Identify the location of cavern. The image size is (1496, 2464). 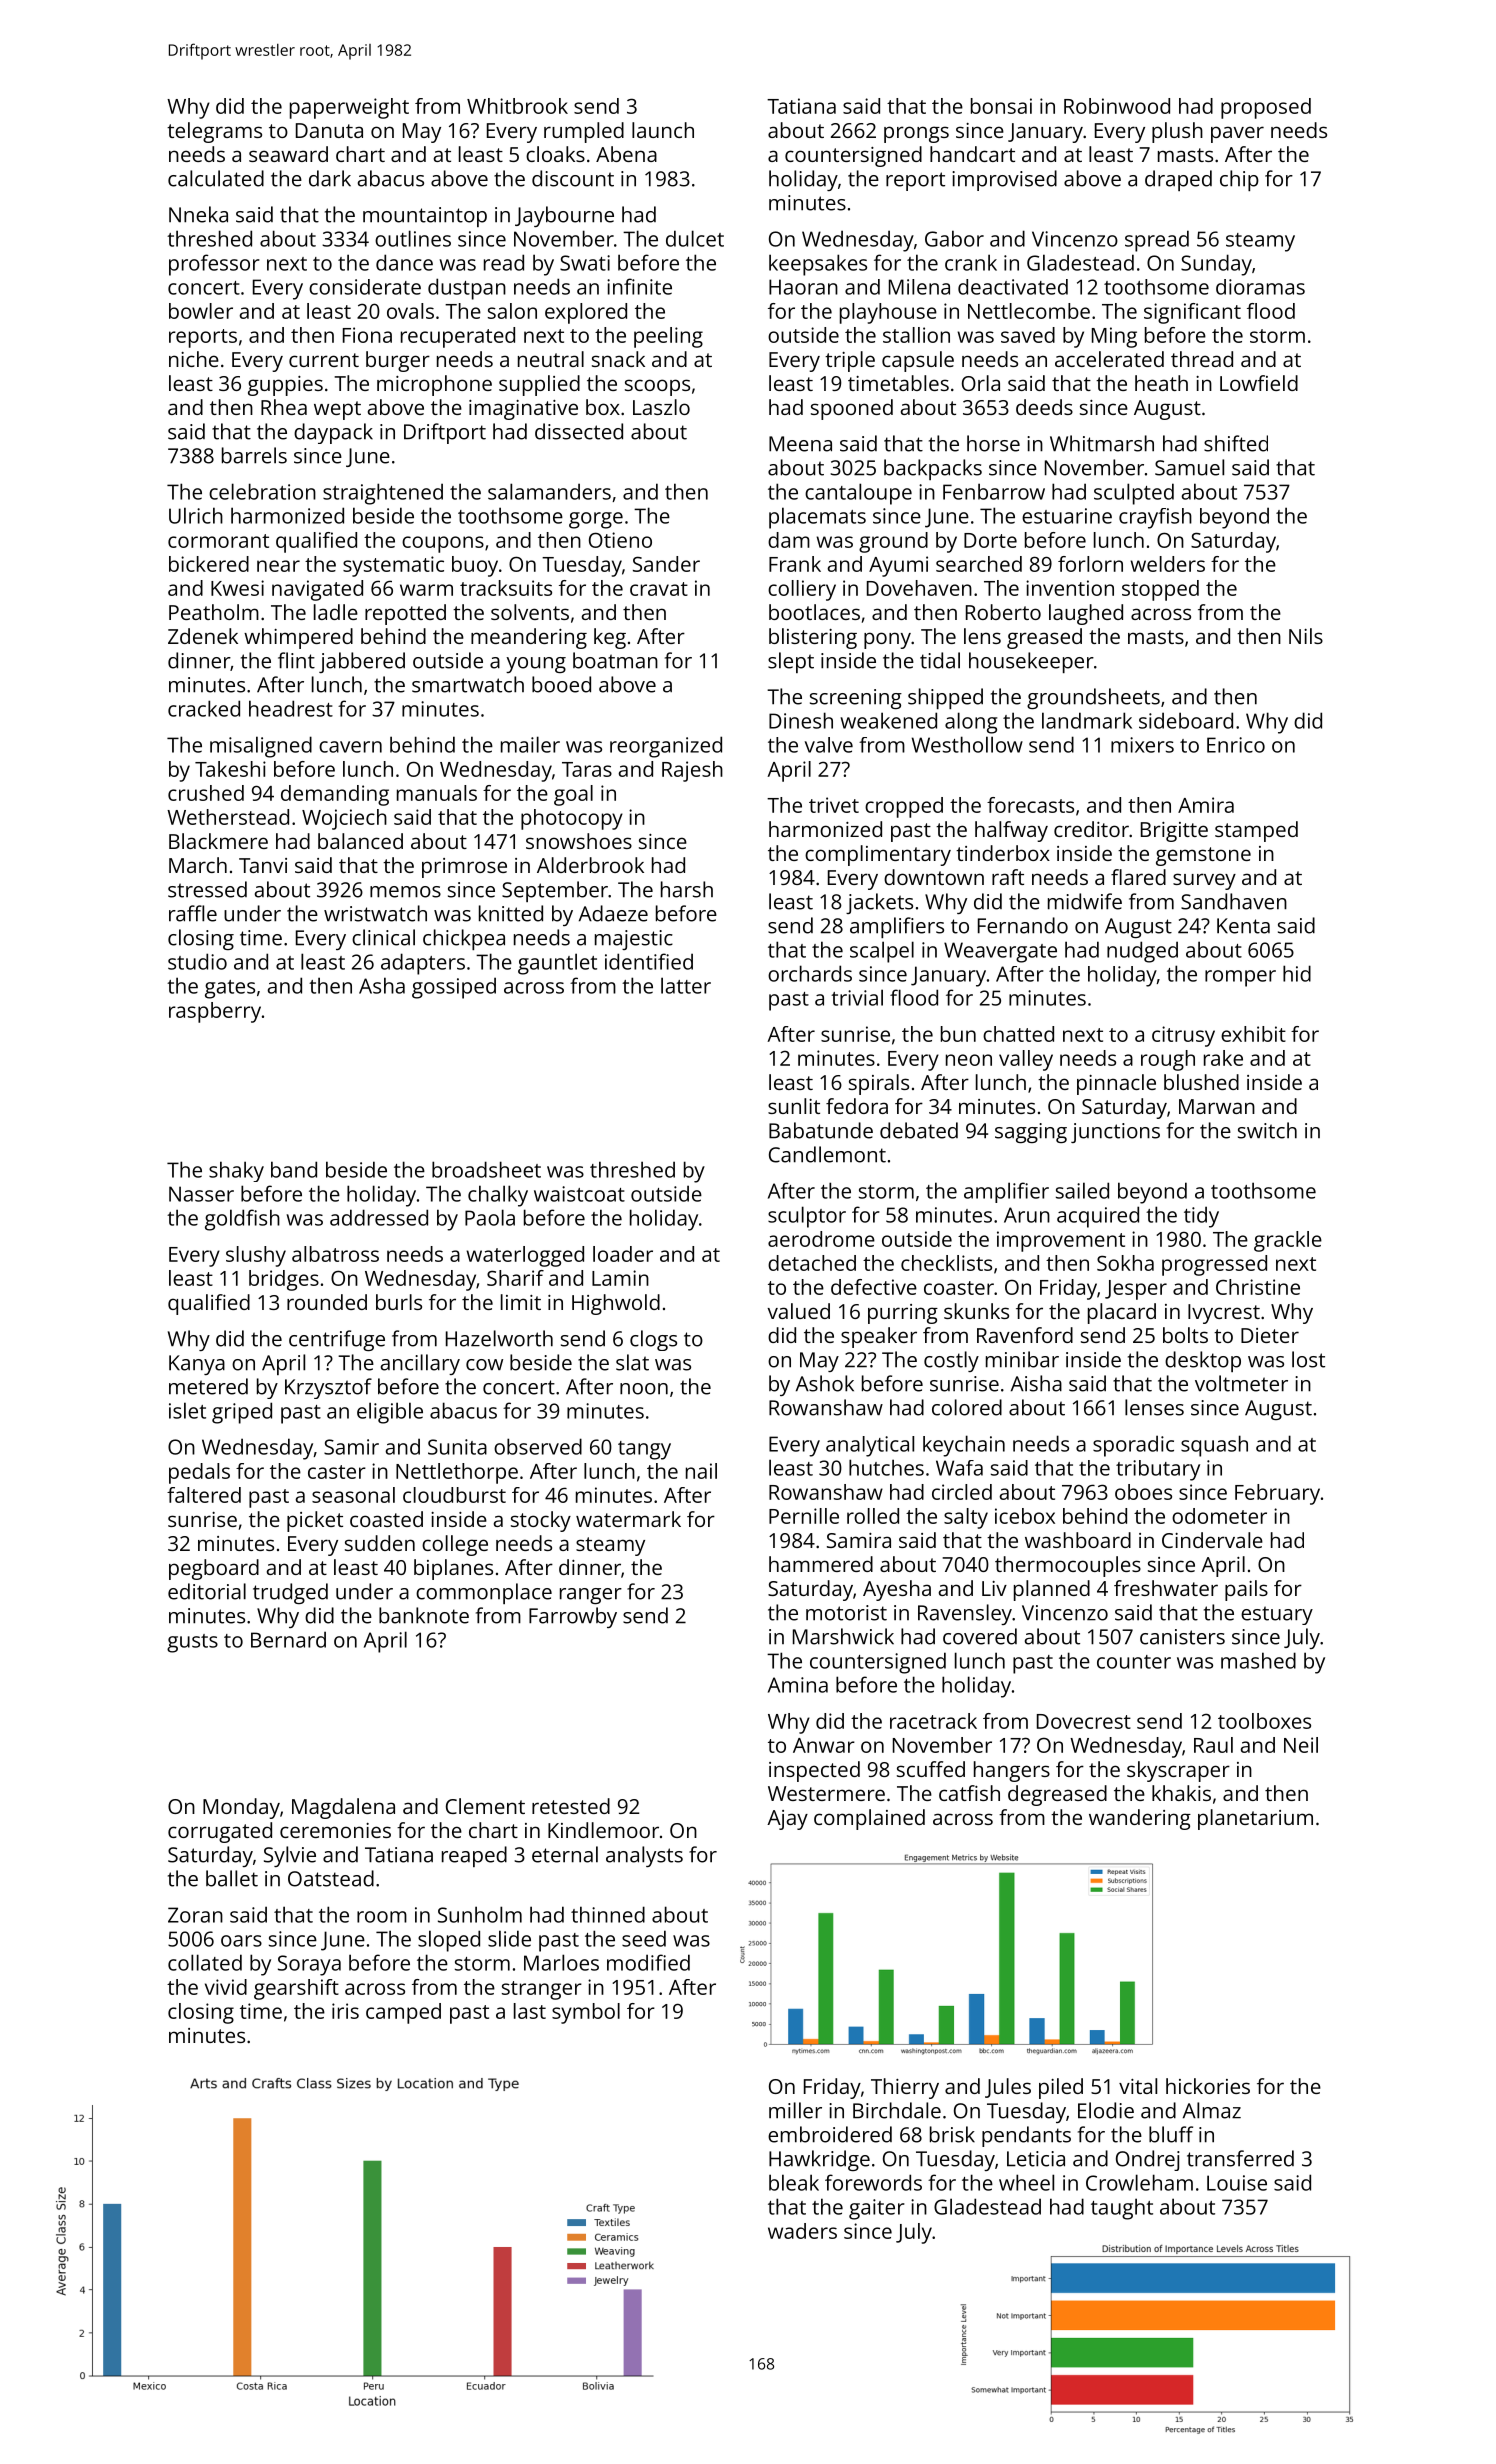
(350, 747).
